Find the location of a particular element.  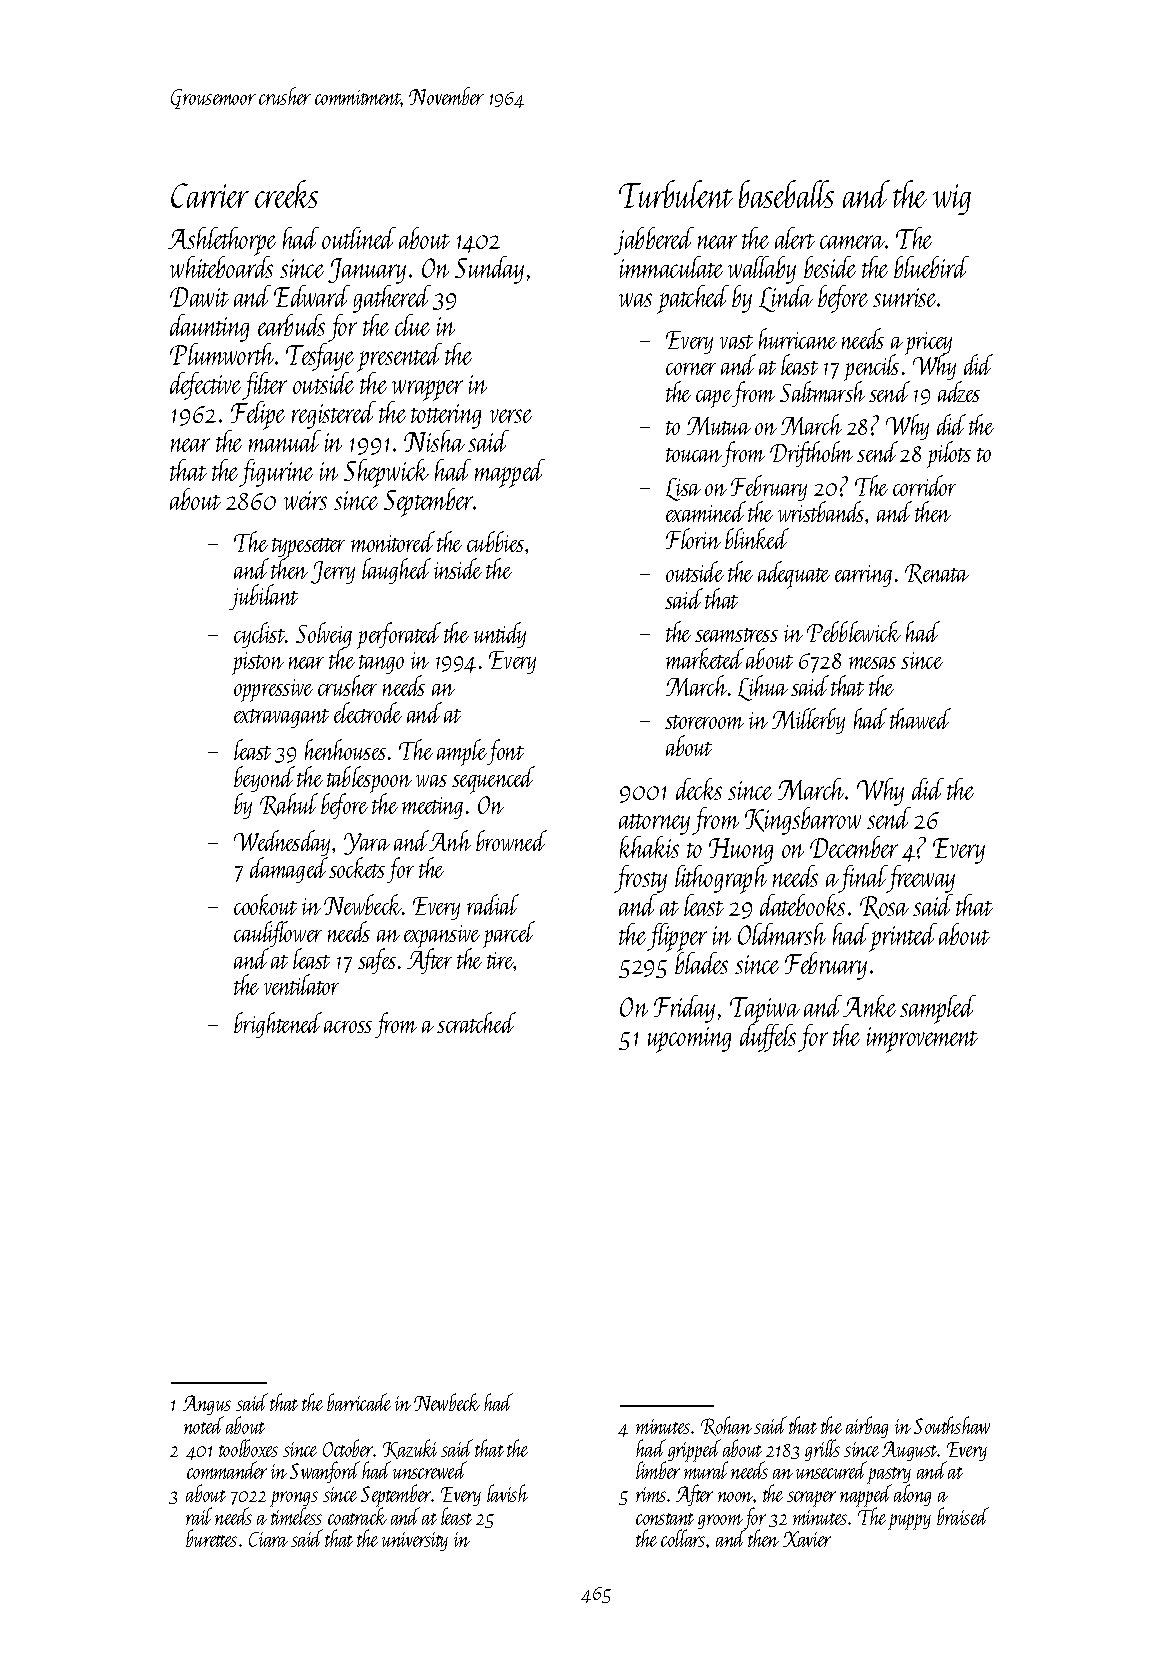

puppy is located at coordinates (909, 1522).
